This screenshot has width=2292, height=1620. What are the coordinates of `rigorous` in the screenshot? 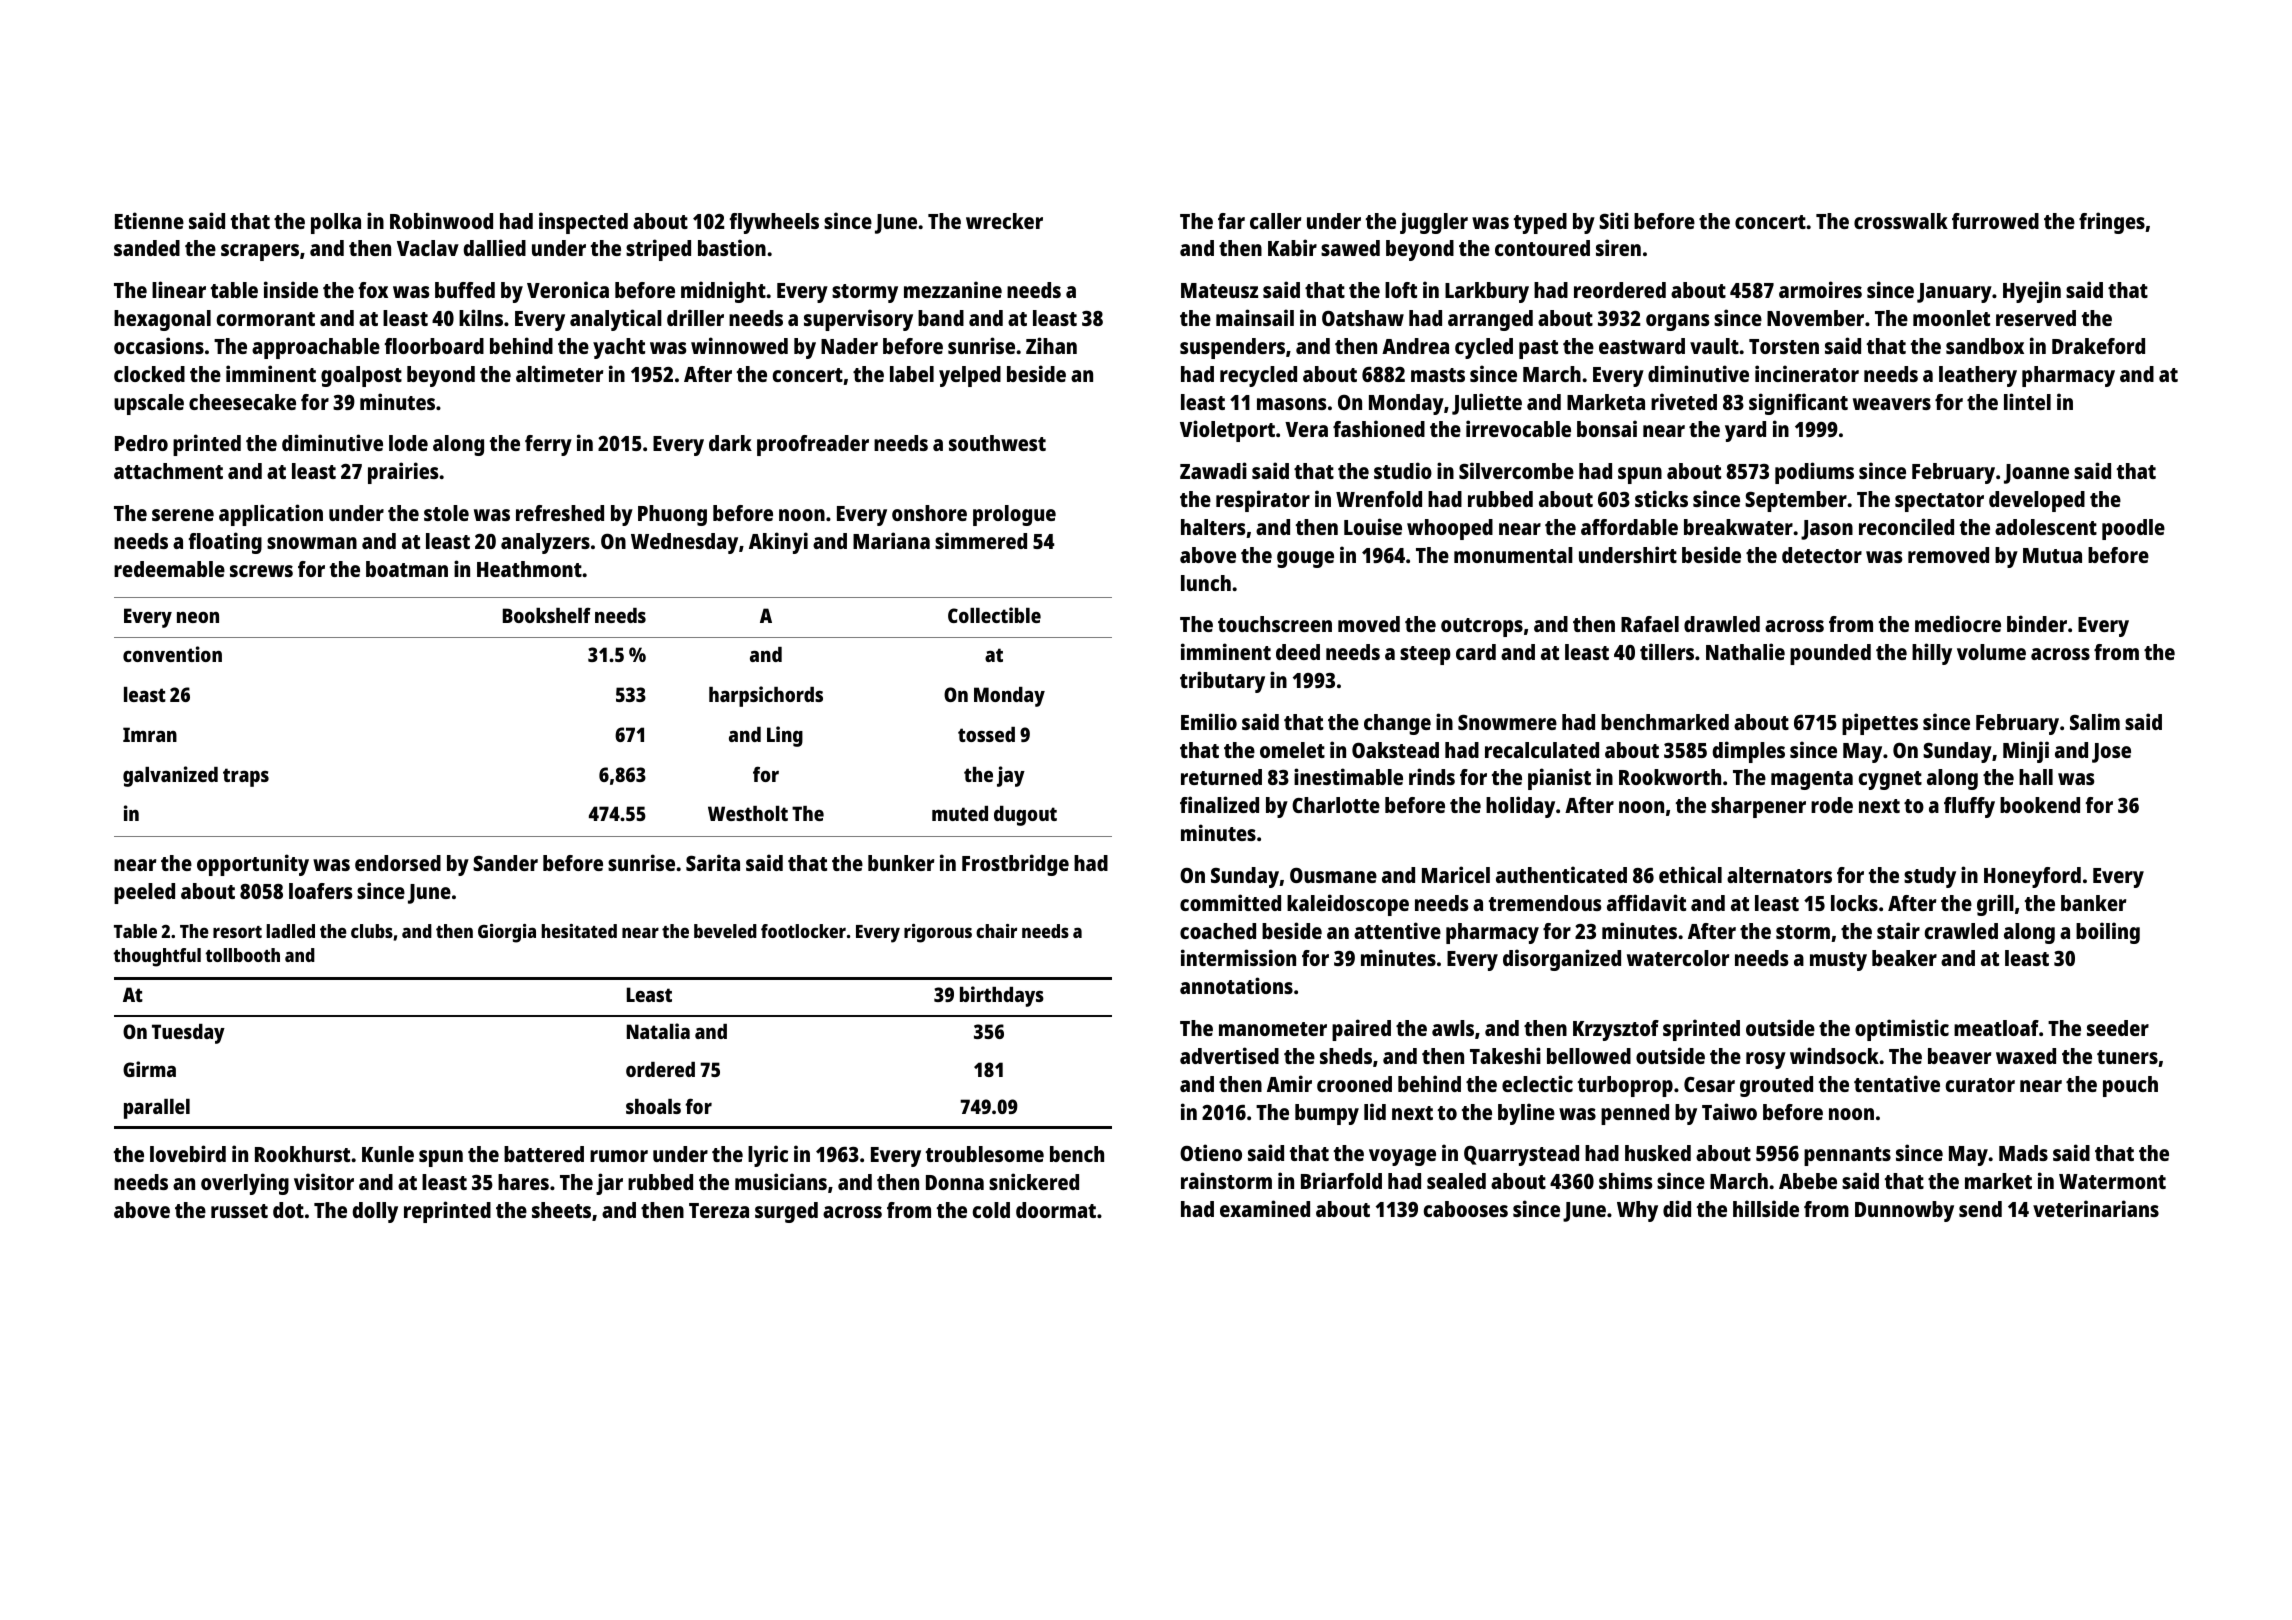 It's located at (938, 933).
